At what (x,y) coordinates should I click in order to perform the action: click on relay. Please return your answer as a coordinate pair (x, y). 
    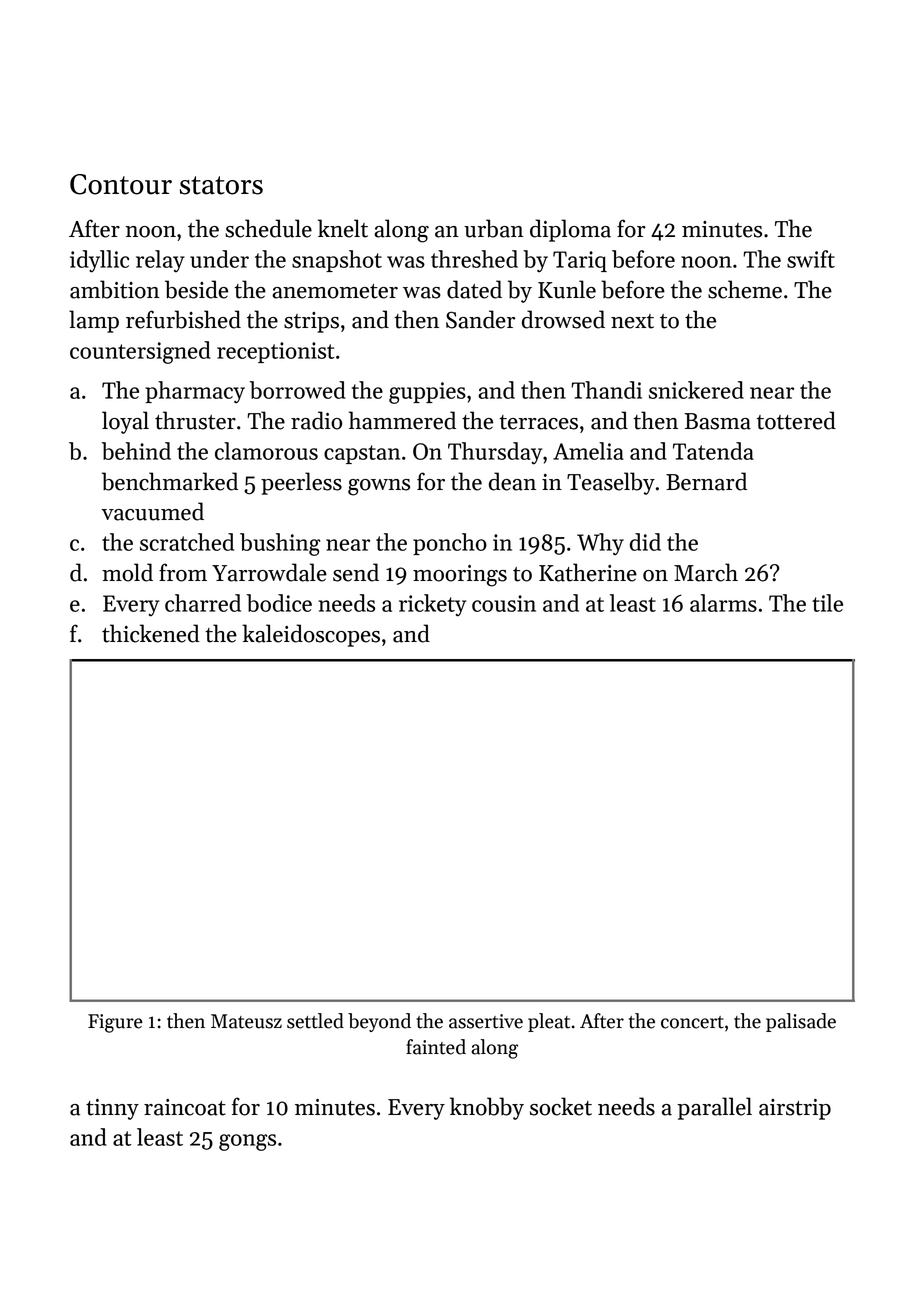
    Looking at the image, I should click on (160, 261).
